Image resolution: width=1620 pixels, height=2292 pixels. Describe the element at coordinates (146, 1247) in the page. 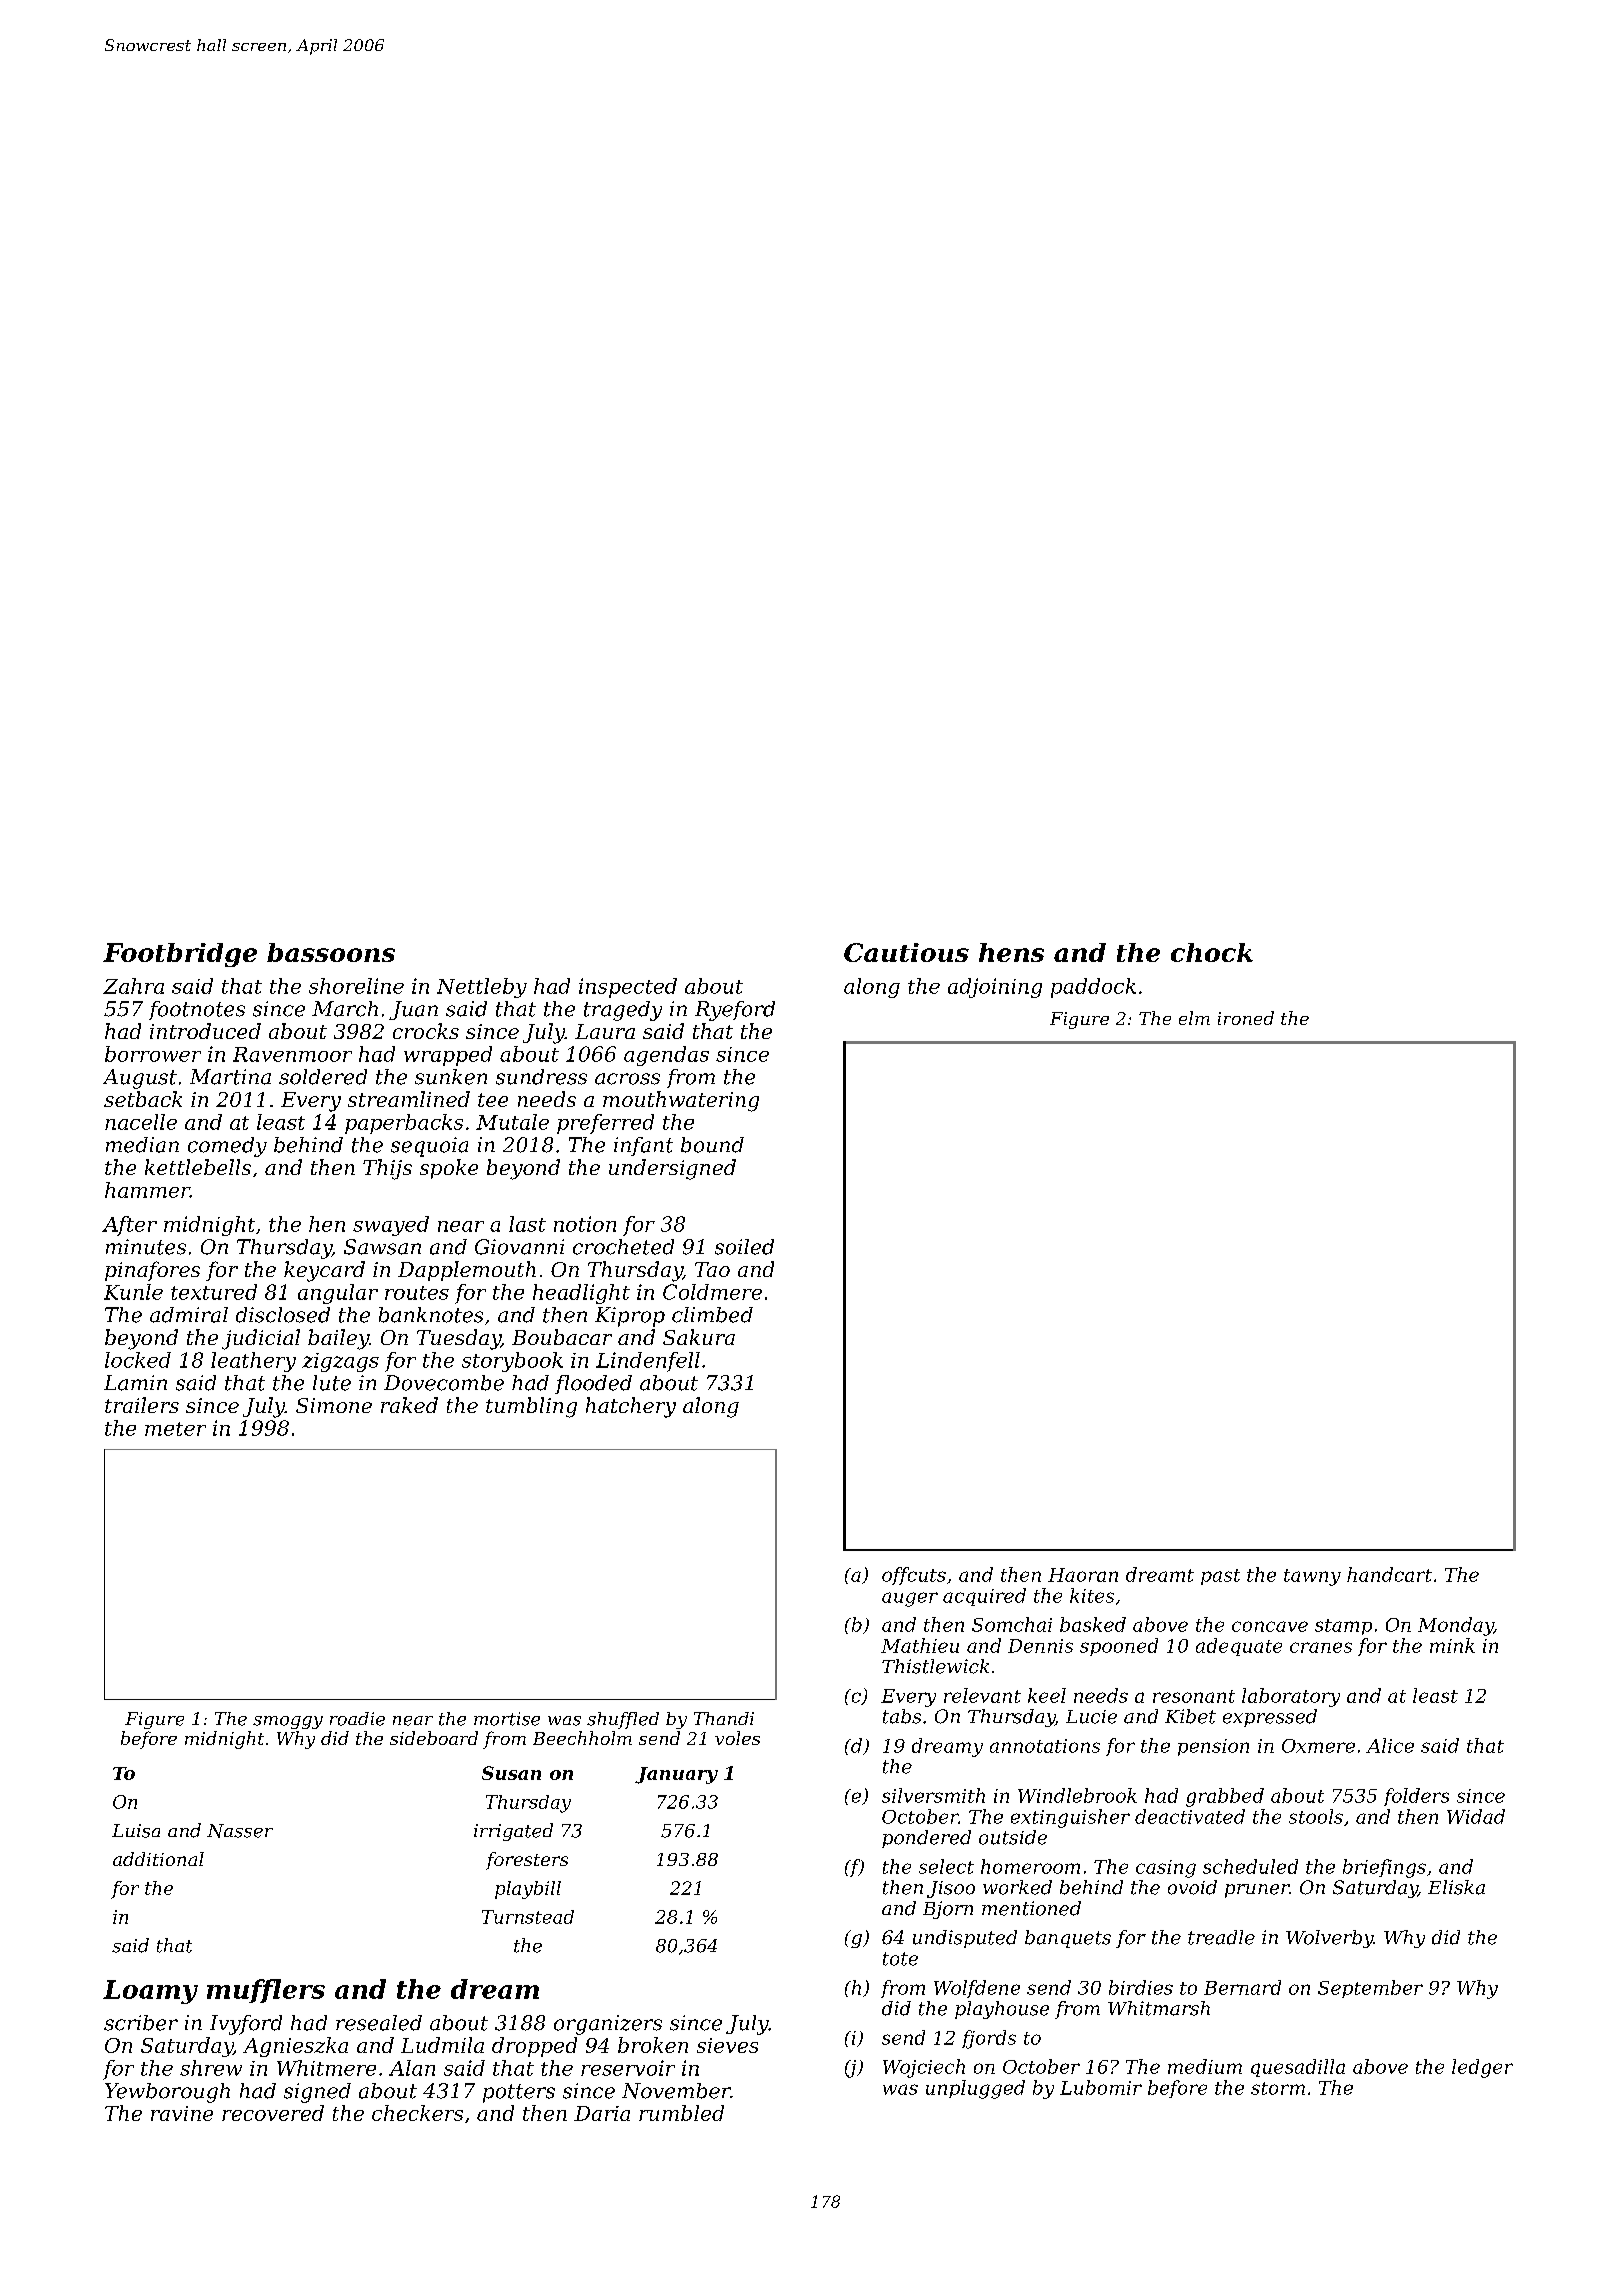

I see `minutes` at that location.
